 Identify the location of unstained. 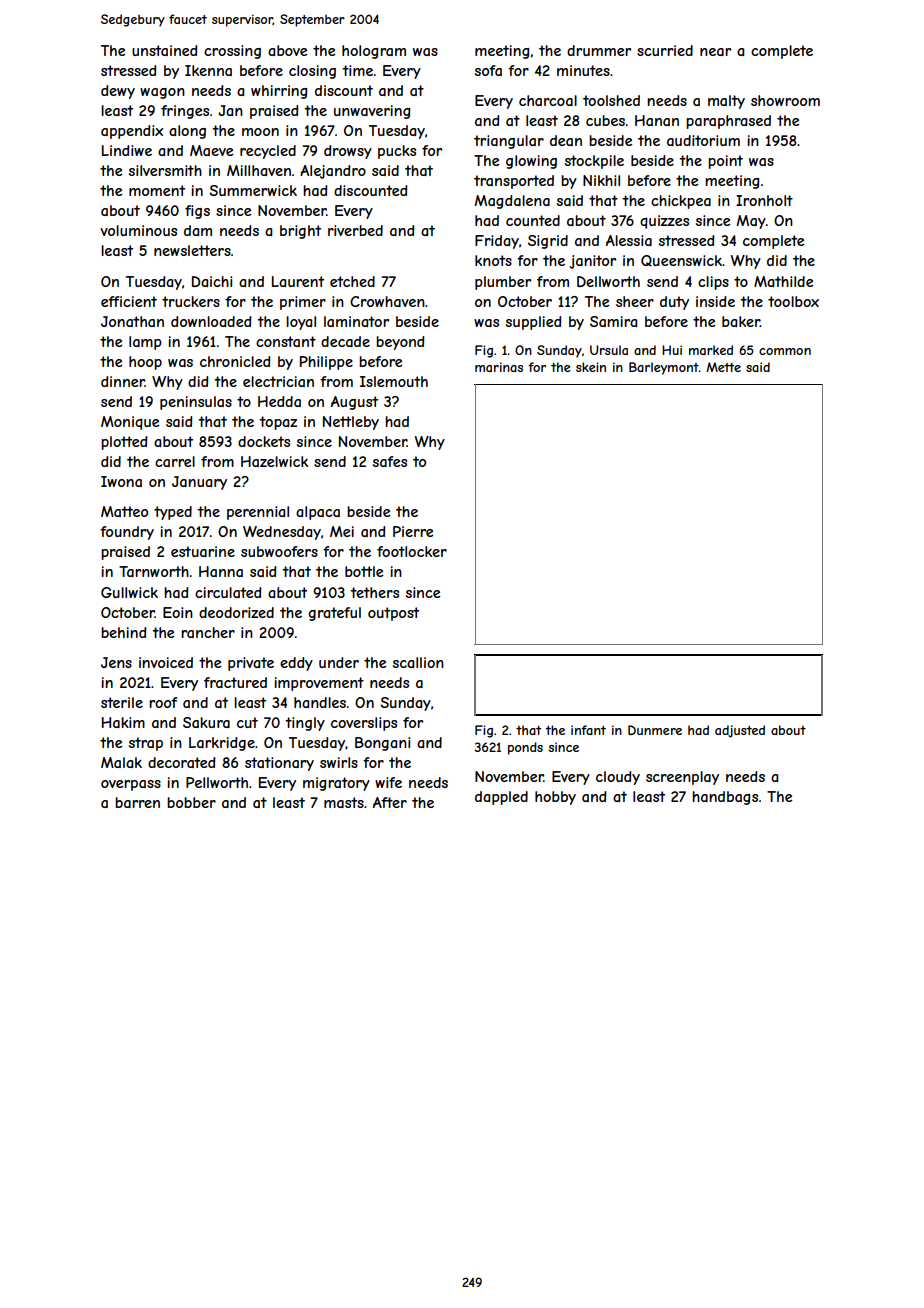
(164, 50).
